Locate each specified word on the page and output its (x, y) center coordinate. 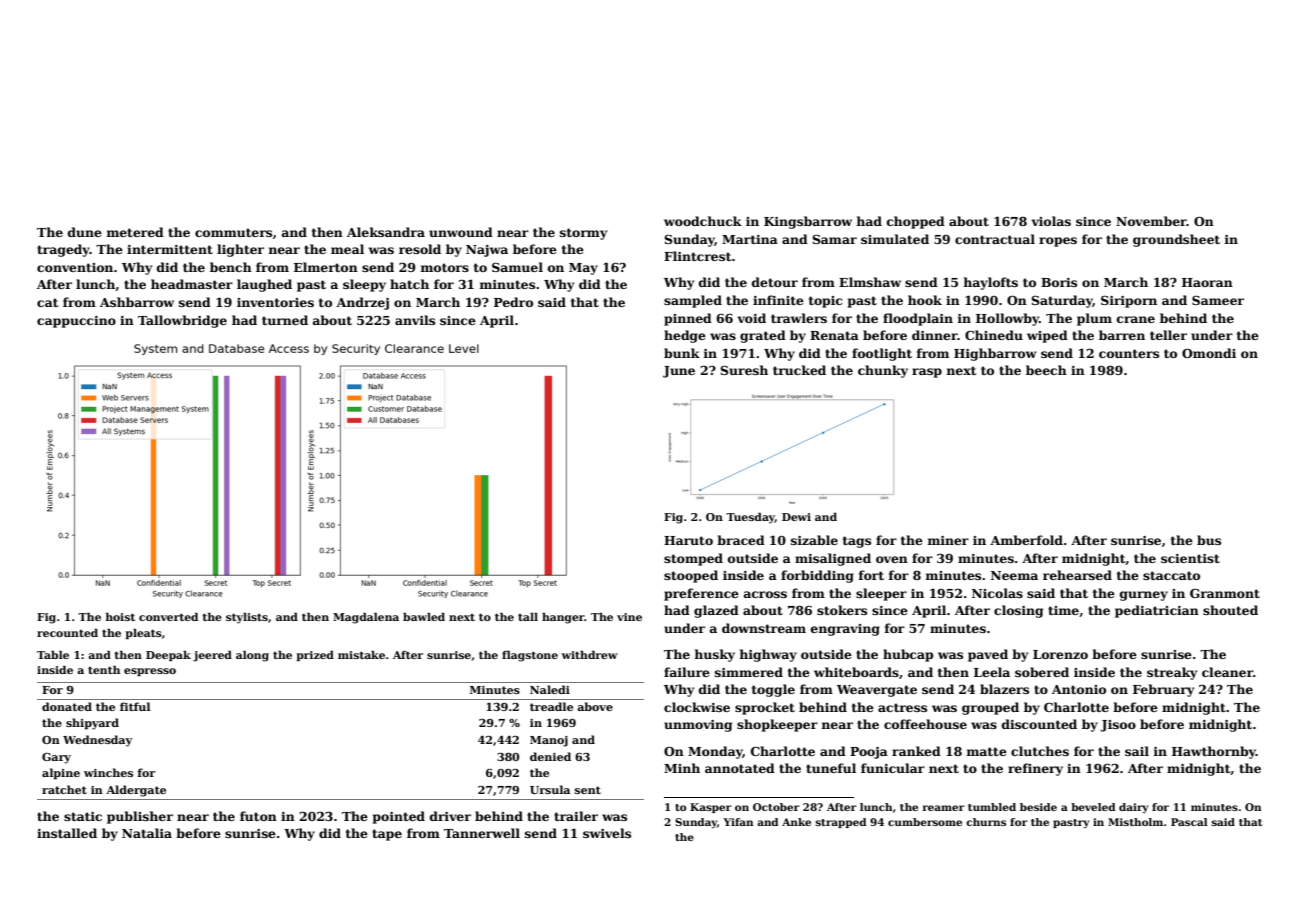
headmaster (192, 284)
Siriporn (1129, 301)
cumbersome (925, 822)
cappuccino (76, 322)
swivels (607, 833)
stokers (842, 610)
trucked (799, 370)
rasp (927, 373)
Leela (992, 672)
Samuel (517, 267)
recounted (67, 633)
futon (258, 816)
